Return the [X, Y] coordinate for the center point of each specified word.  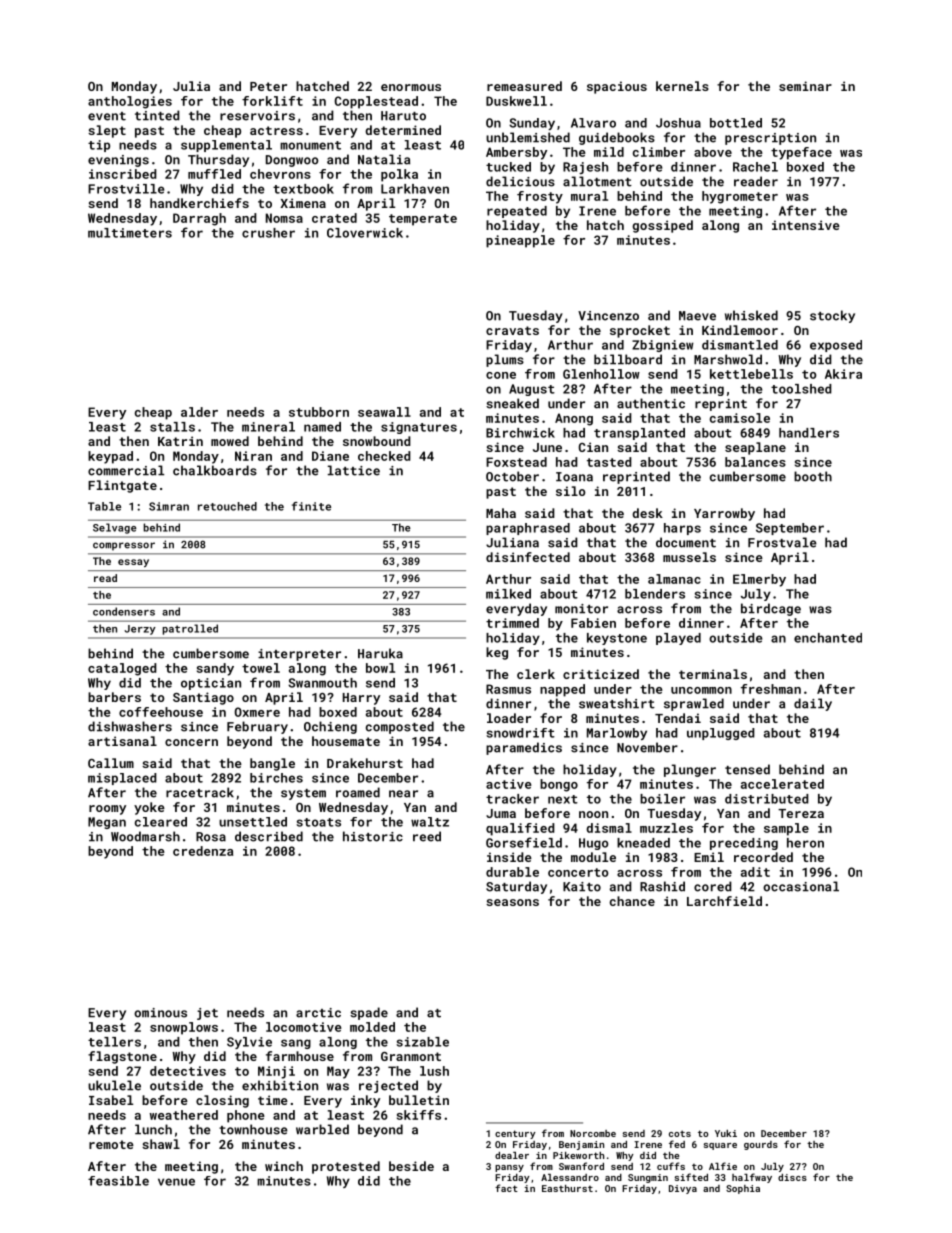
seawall [384, 412]
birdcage [771, 609]
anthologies [130, 102]
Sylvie [249, 1043]
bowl [380, 668]
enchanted [828, 638]
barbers [114, 697]
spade [369, 1013]
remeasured [524, 86]
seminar [805, 86]
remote [111, 1144]
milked [508, 594]
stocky [832, 316]
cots [680, 1133]
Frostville [126, 189]
